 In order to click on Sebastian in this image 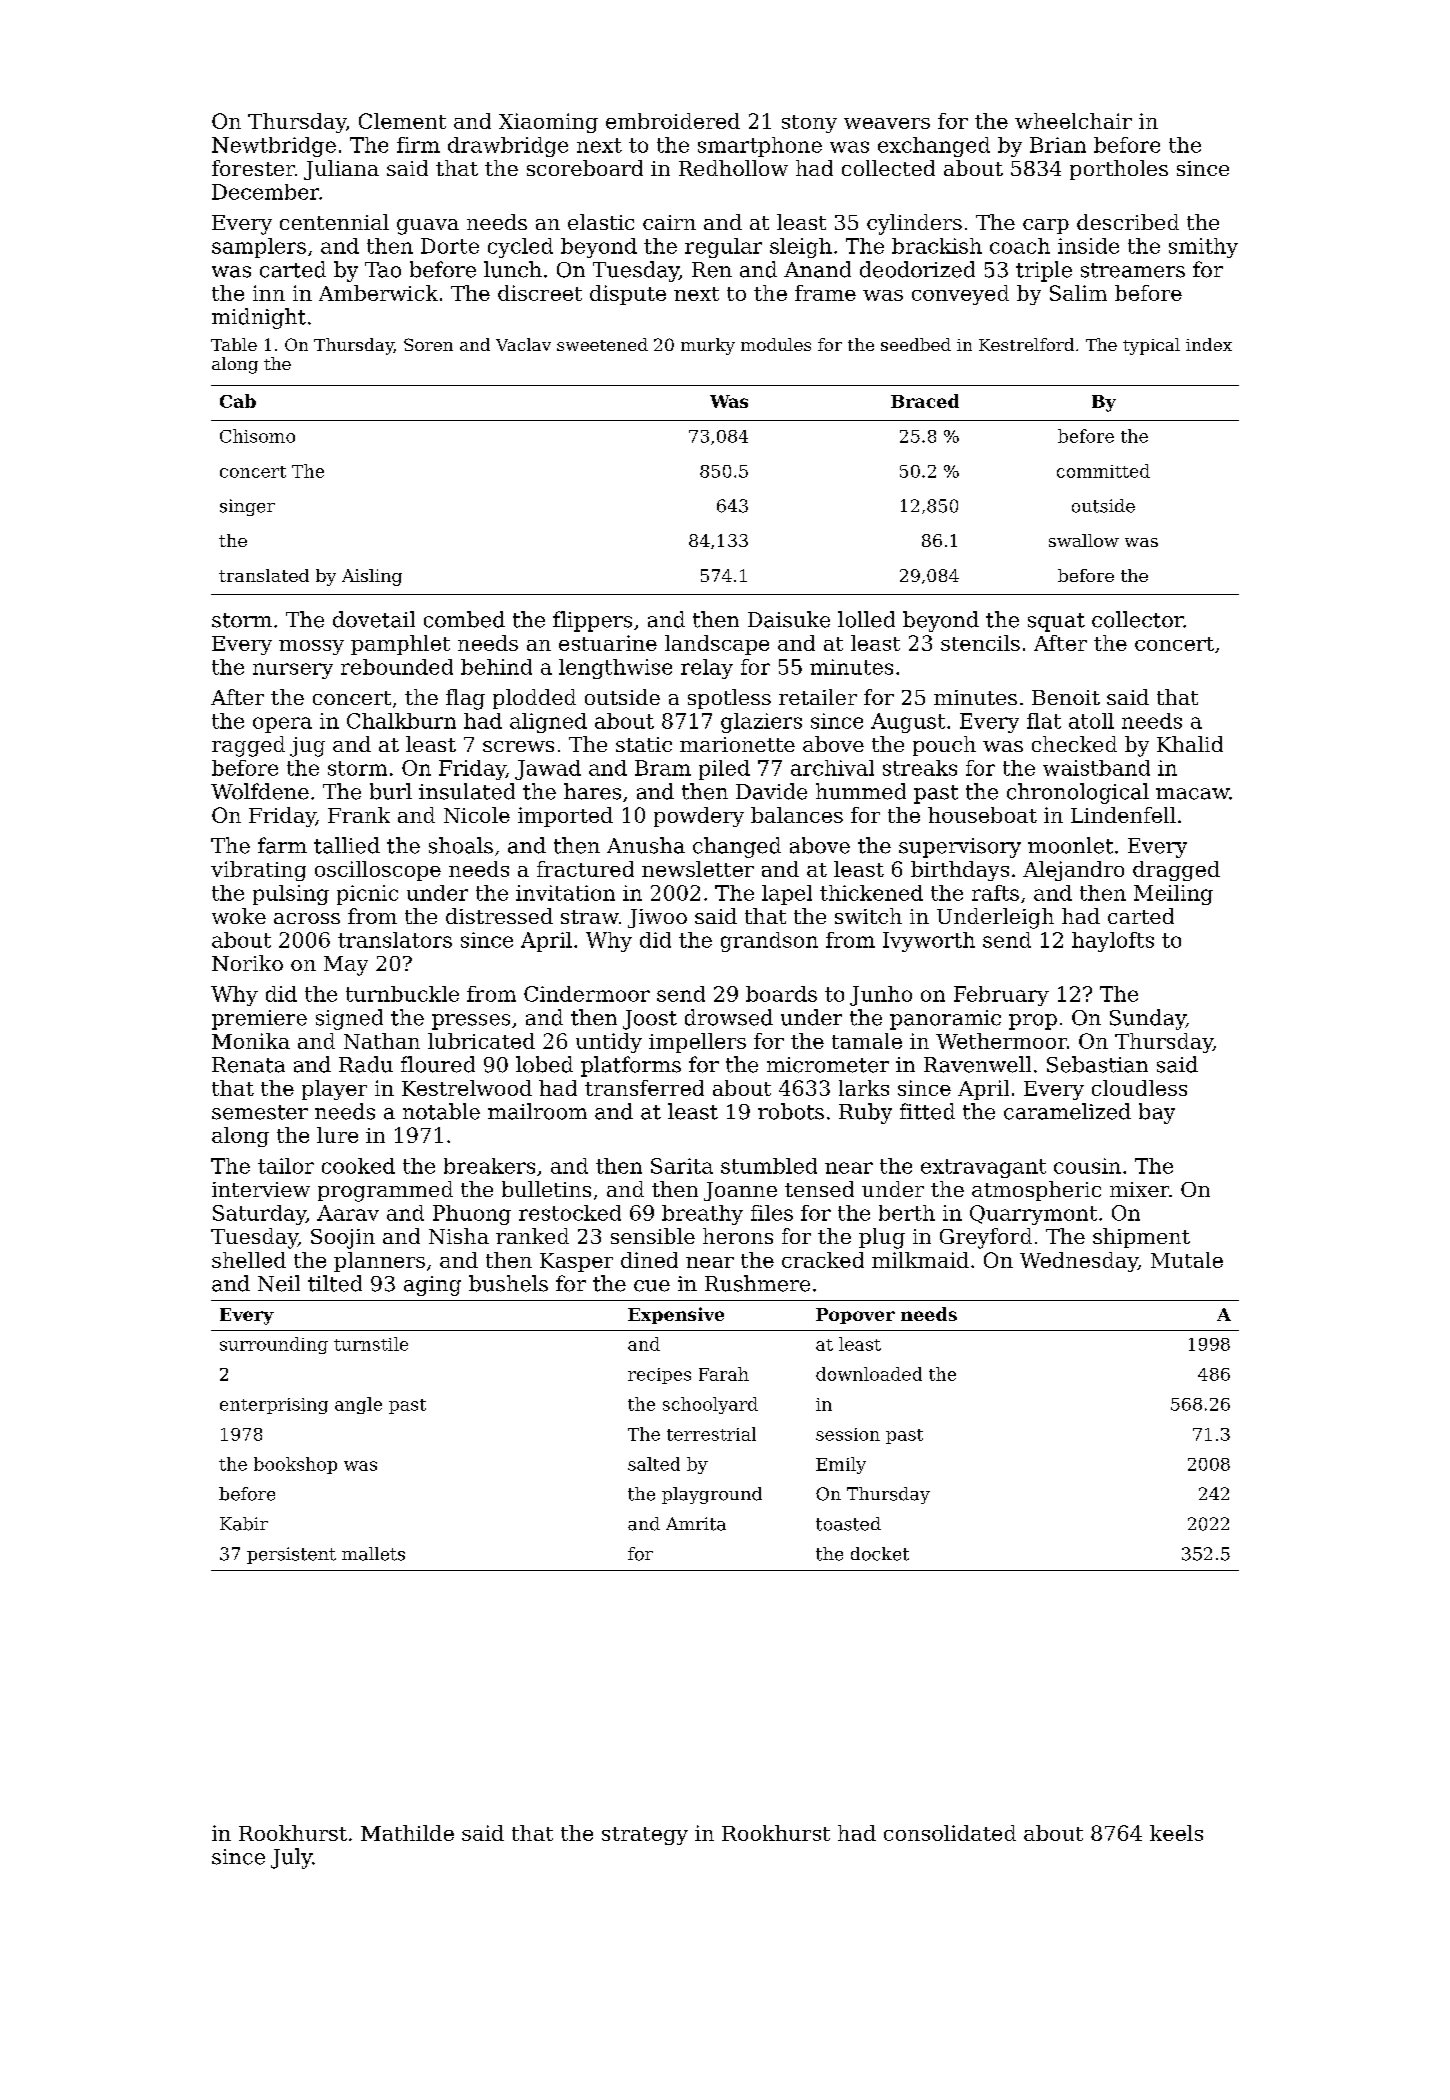, I will do `click(1097, 1064)`.
